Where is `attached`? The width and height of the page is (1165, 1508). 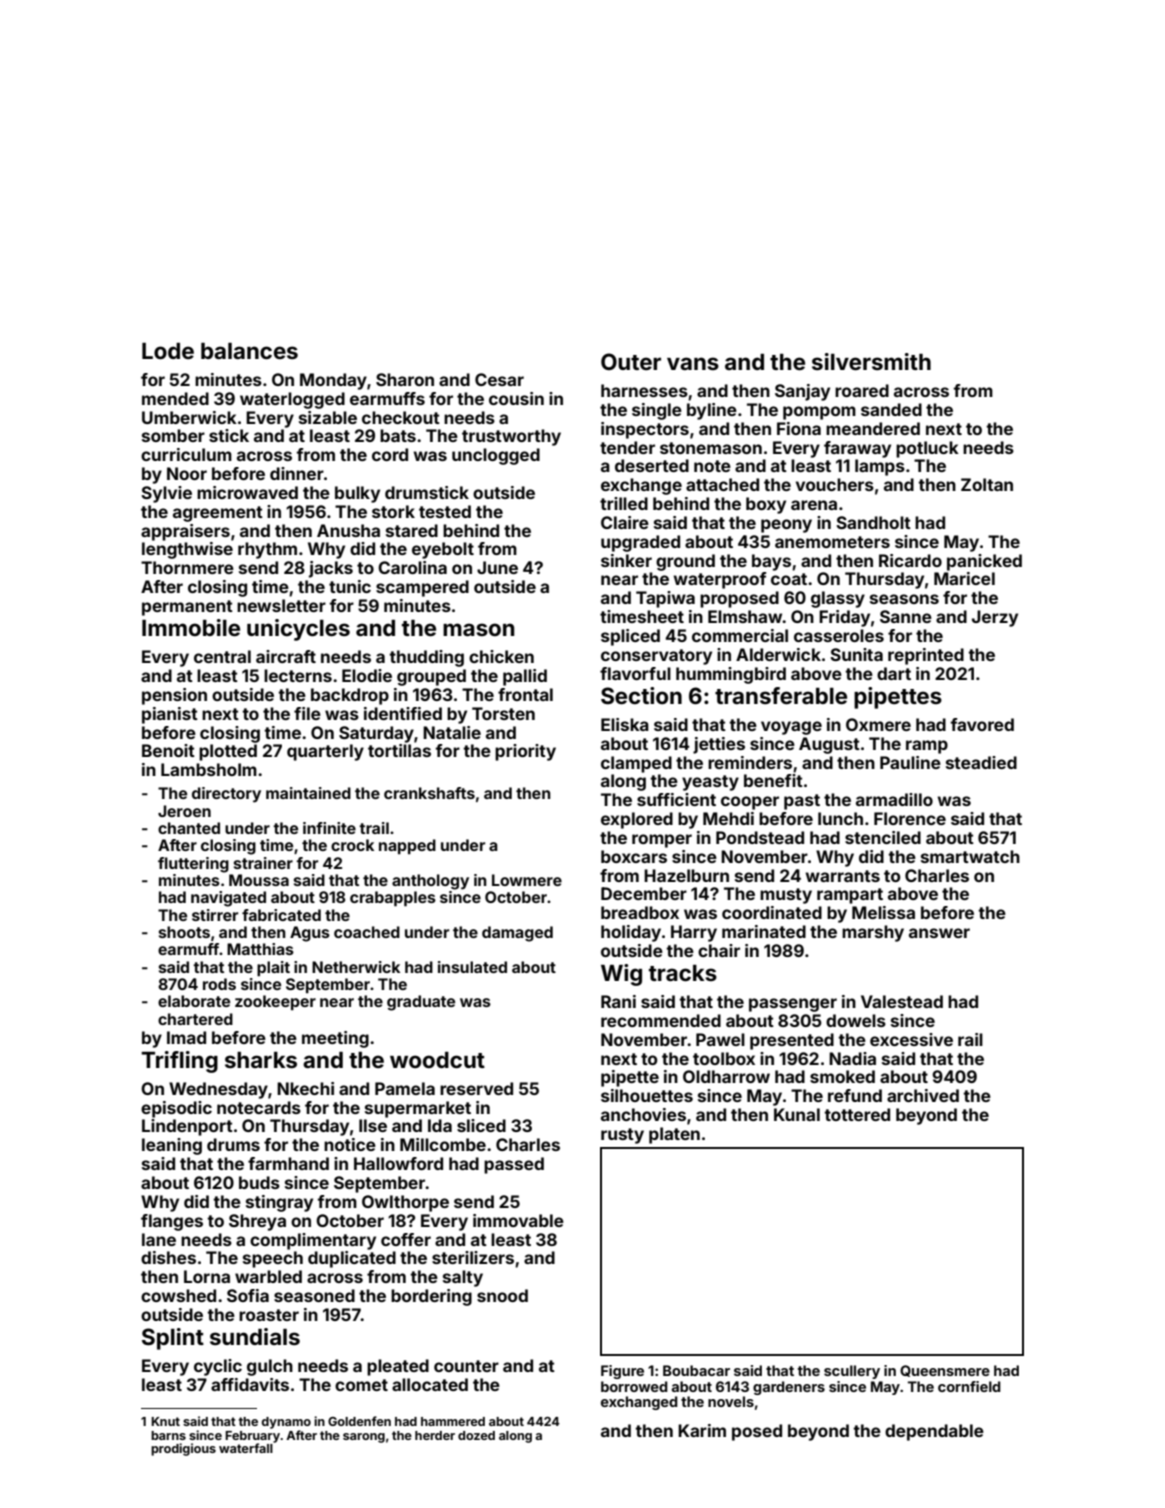 attached is located at coordinates (722, 484).
